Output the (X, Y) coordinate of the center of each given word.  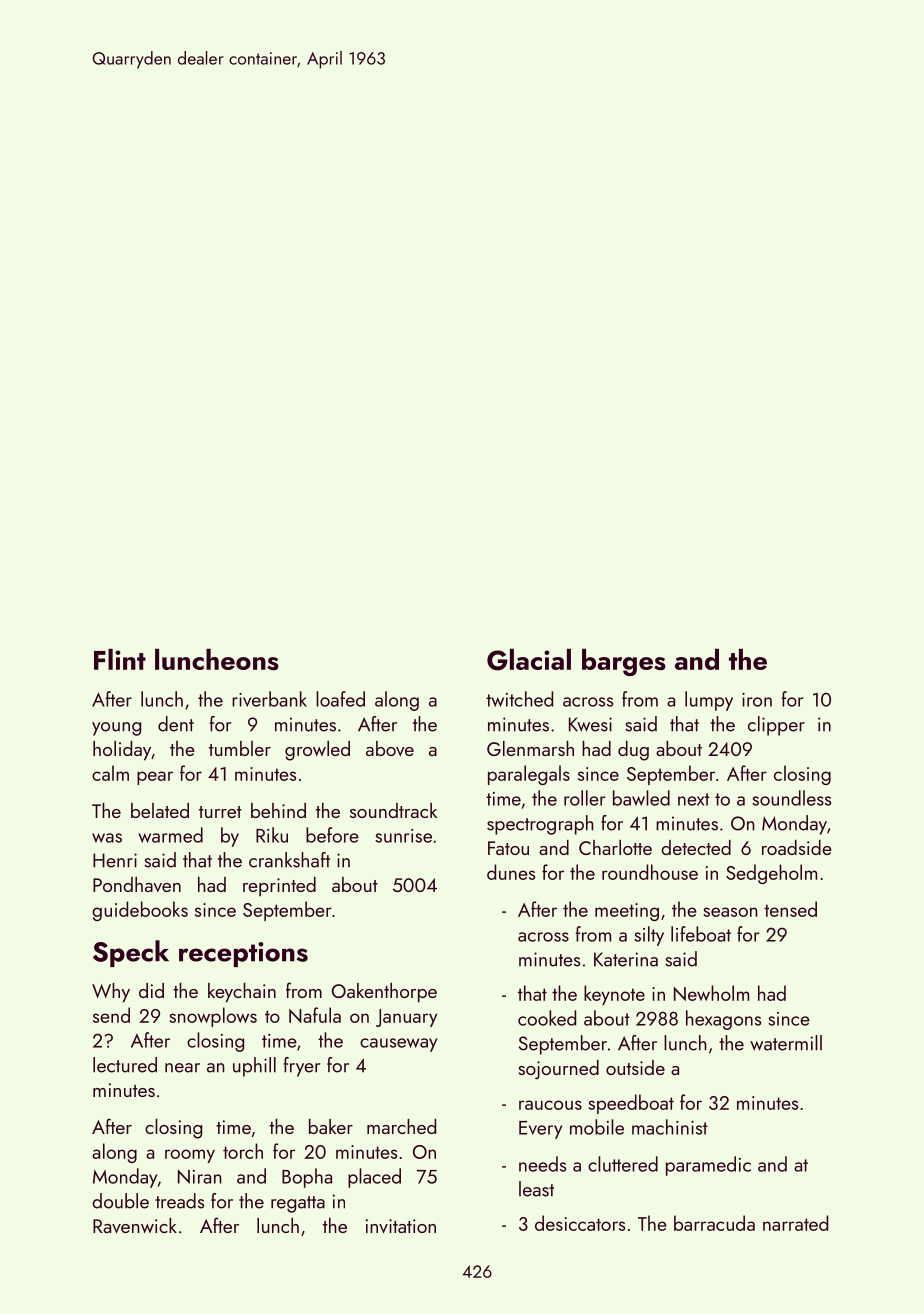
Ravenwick (135, 1225)
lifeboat (701, 934)
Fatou (508, 848)
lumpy (709, 701)
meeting (627, 912)
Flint (120, 659)
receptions (243, 954)
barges (624, 662)
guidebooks (140, 911)
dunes (511, 872)
